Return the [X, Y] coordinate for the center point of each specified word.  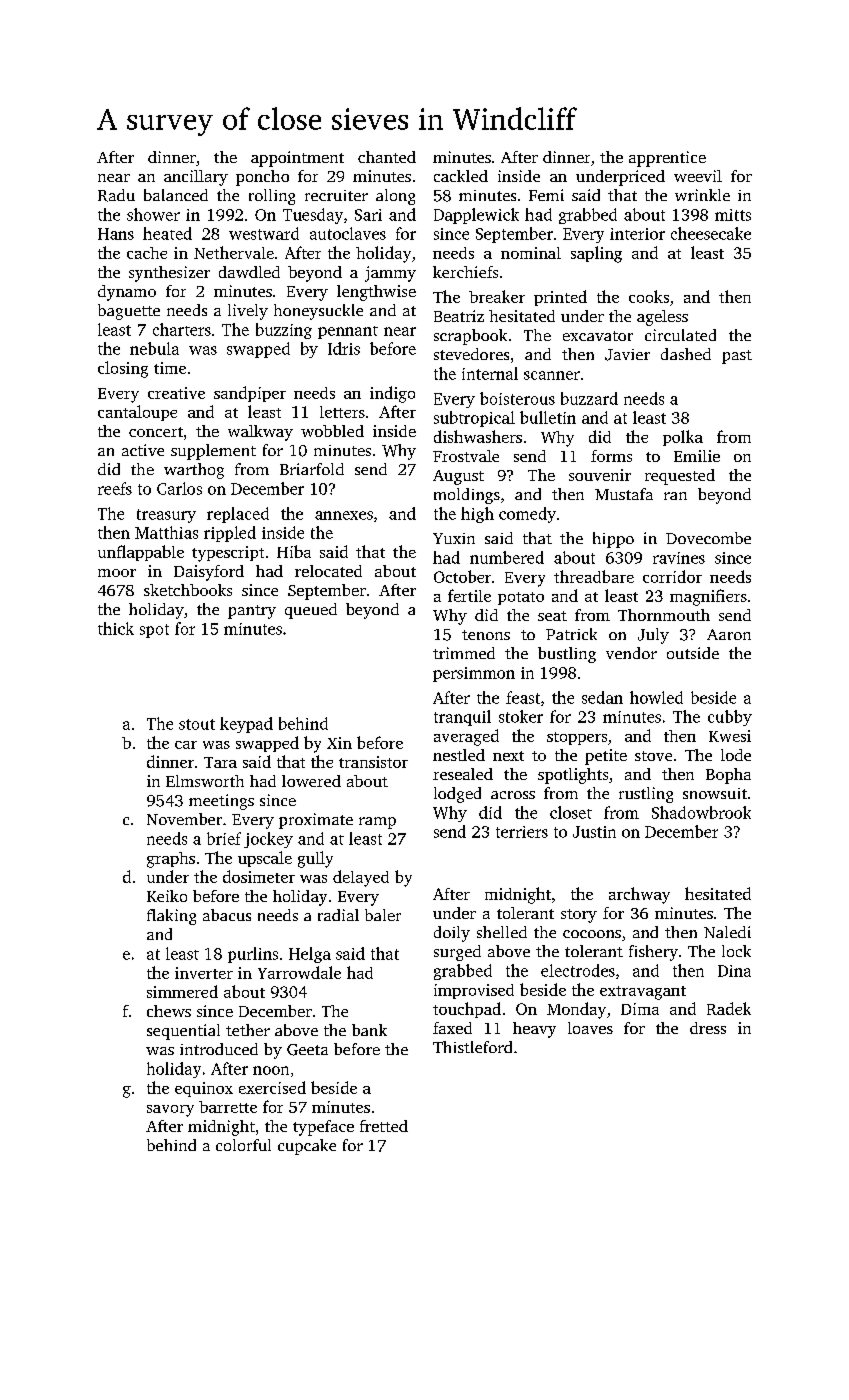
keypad [246, 725]
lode [736, 755]
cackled [461, 176]
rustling [646, 795]
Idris [344, 348]
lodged [457, 795]
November [184, 819]
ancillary [196, 178]
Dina [734, 971]
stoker [521, 716]
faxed [452, 1028]
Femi [546, 195]
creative [176, 393]
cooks [649, 296]
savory [170, 1111]
